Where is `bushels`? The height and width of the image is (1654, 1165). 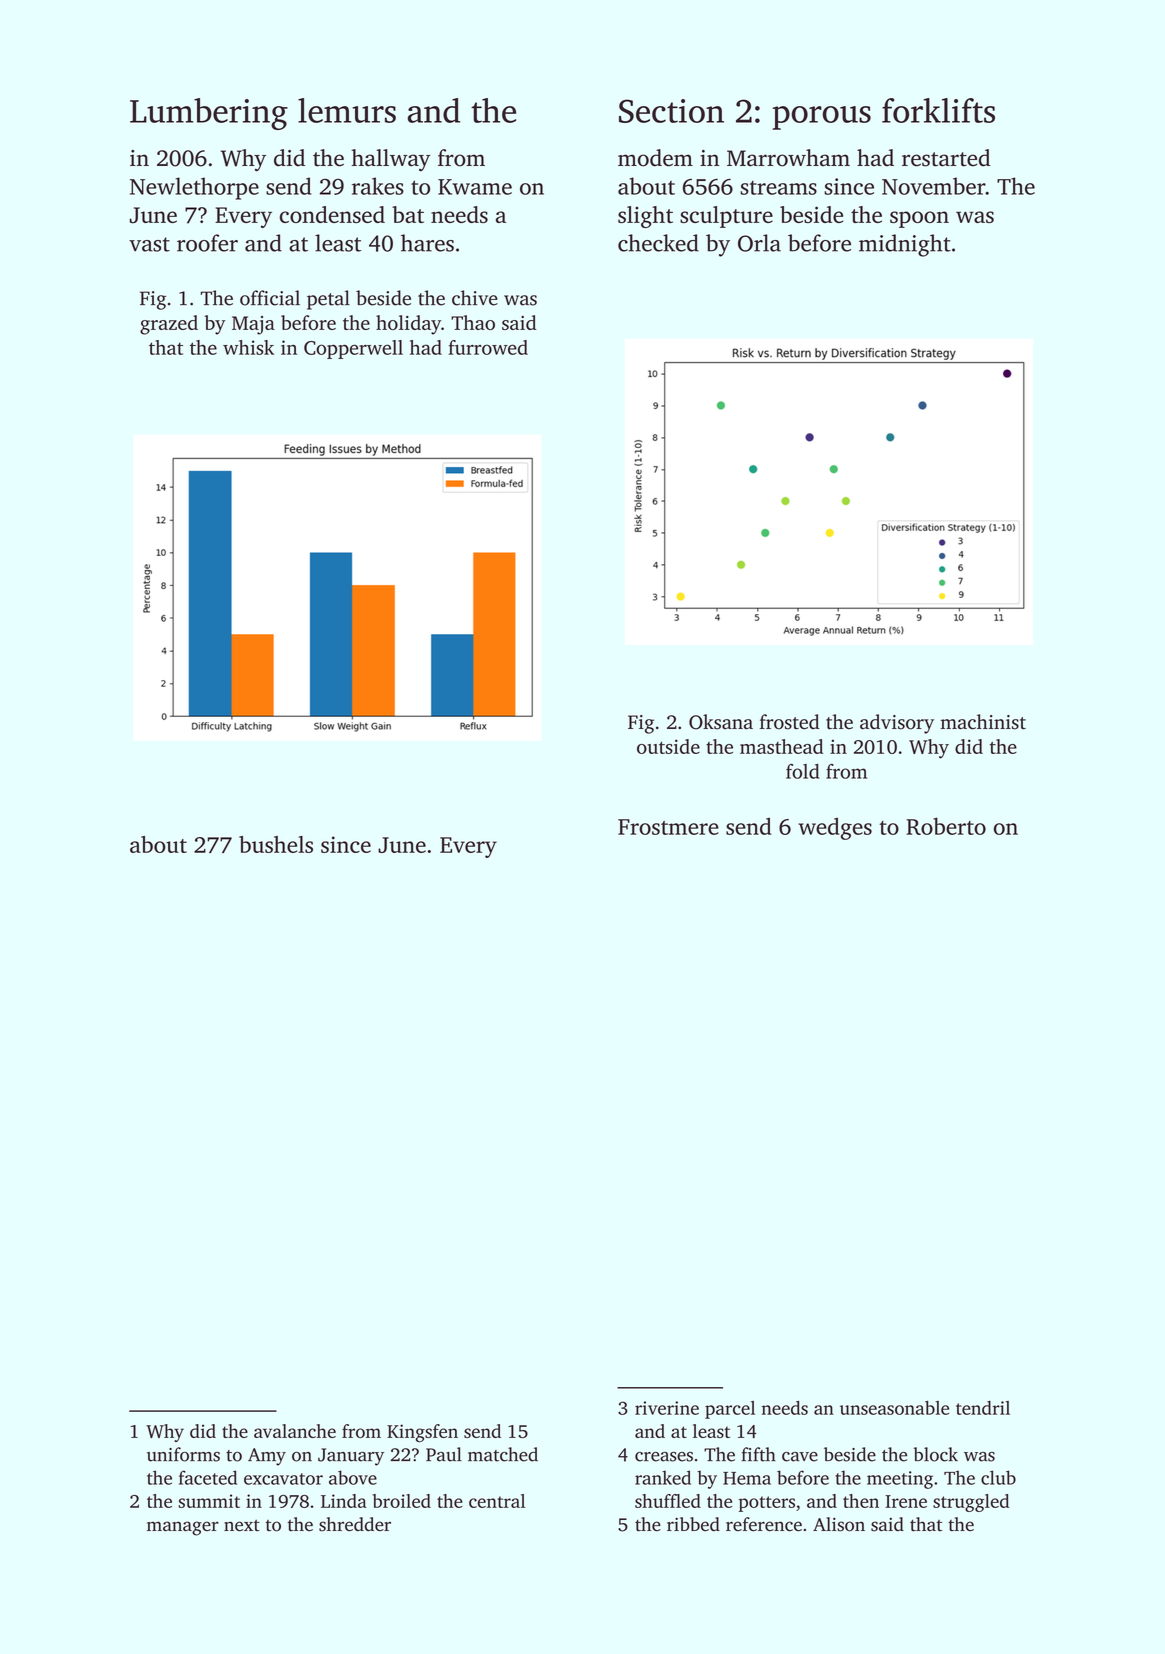
bushels is located at coordinates (276, 844).
